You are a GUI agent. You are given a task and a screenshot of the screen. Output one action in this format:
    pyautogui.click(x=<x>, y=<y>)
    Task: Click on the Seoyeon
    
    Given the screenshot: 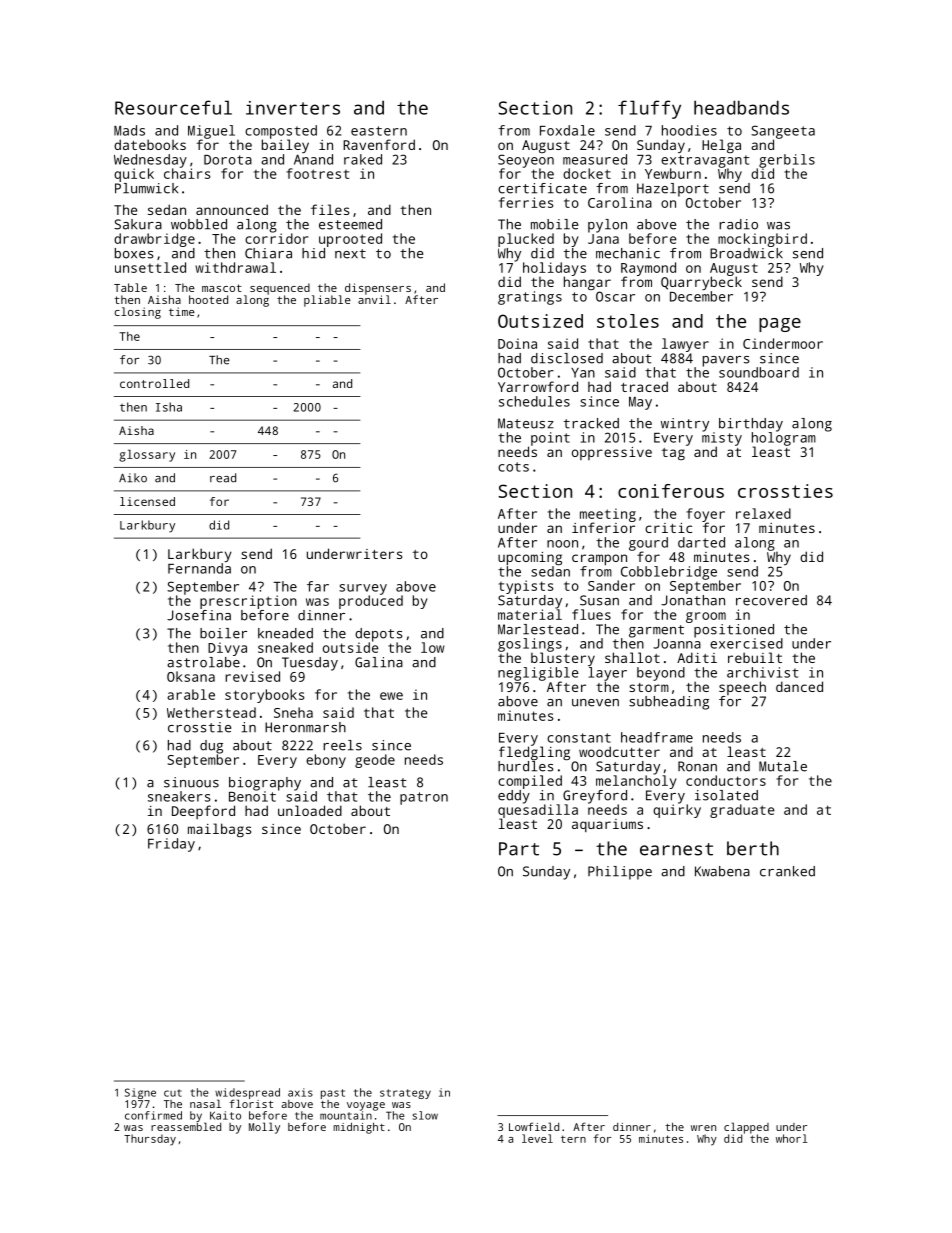 What is the action you would take?
    pyautogui.click(x=526, y=161)
